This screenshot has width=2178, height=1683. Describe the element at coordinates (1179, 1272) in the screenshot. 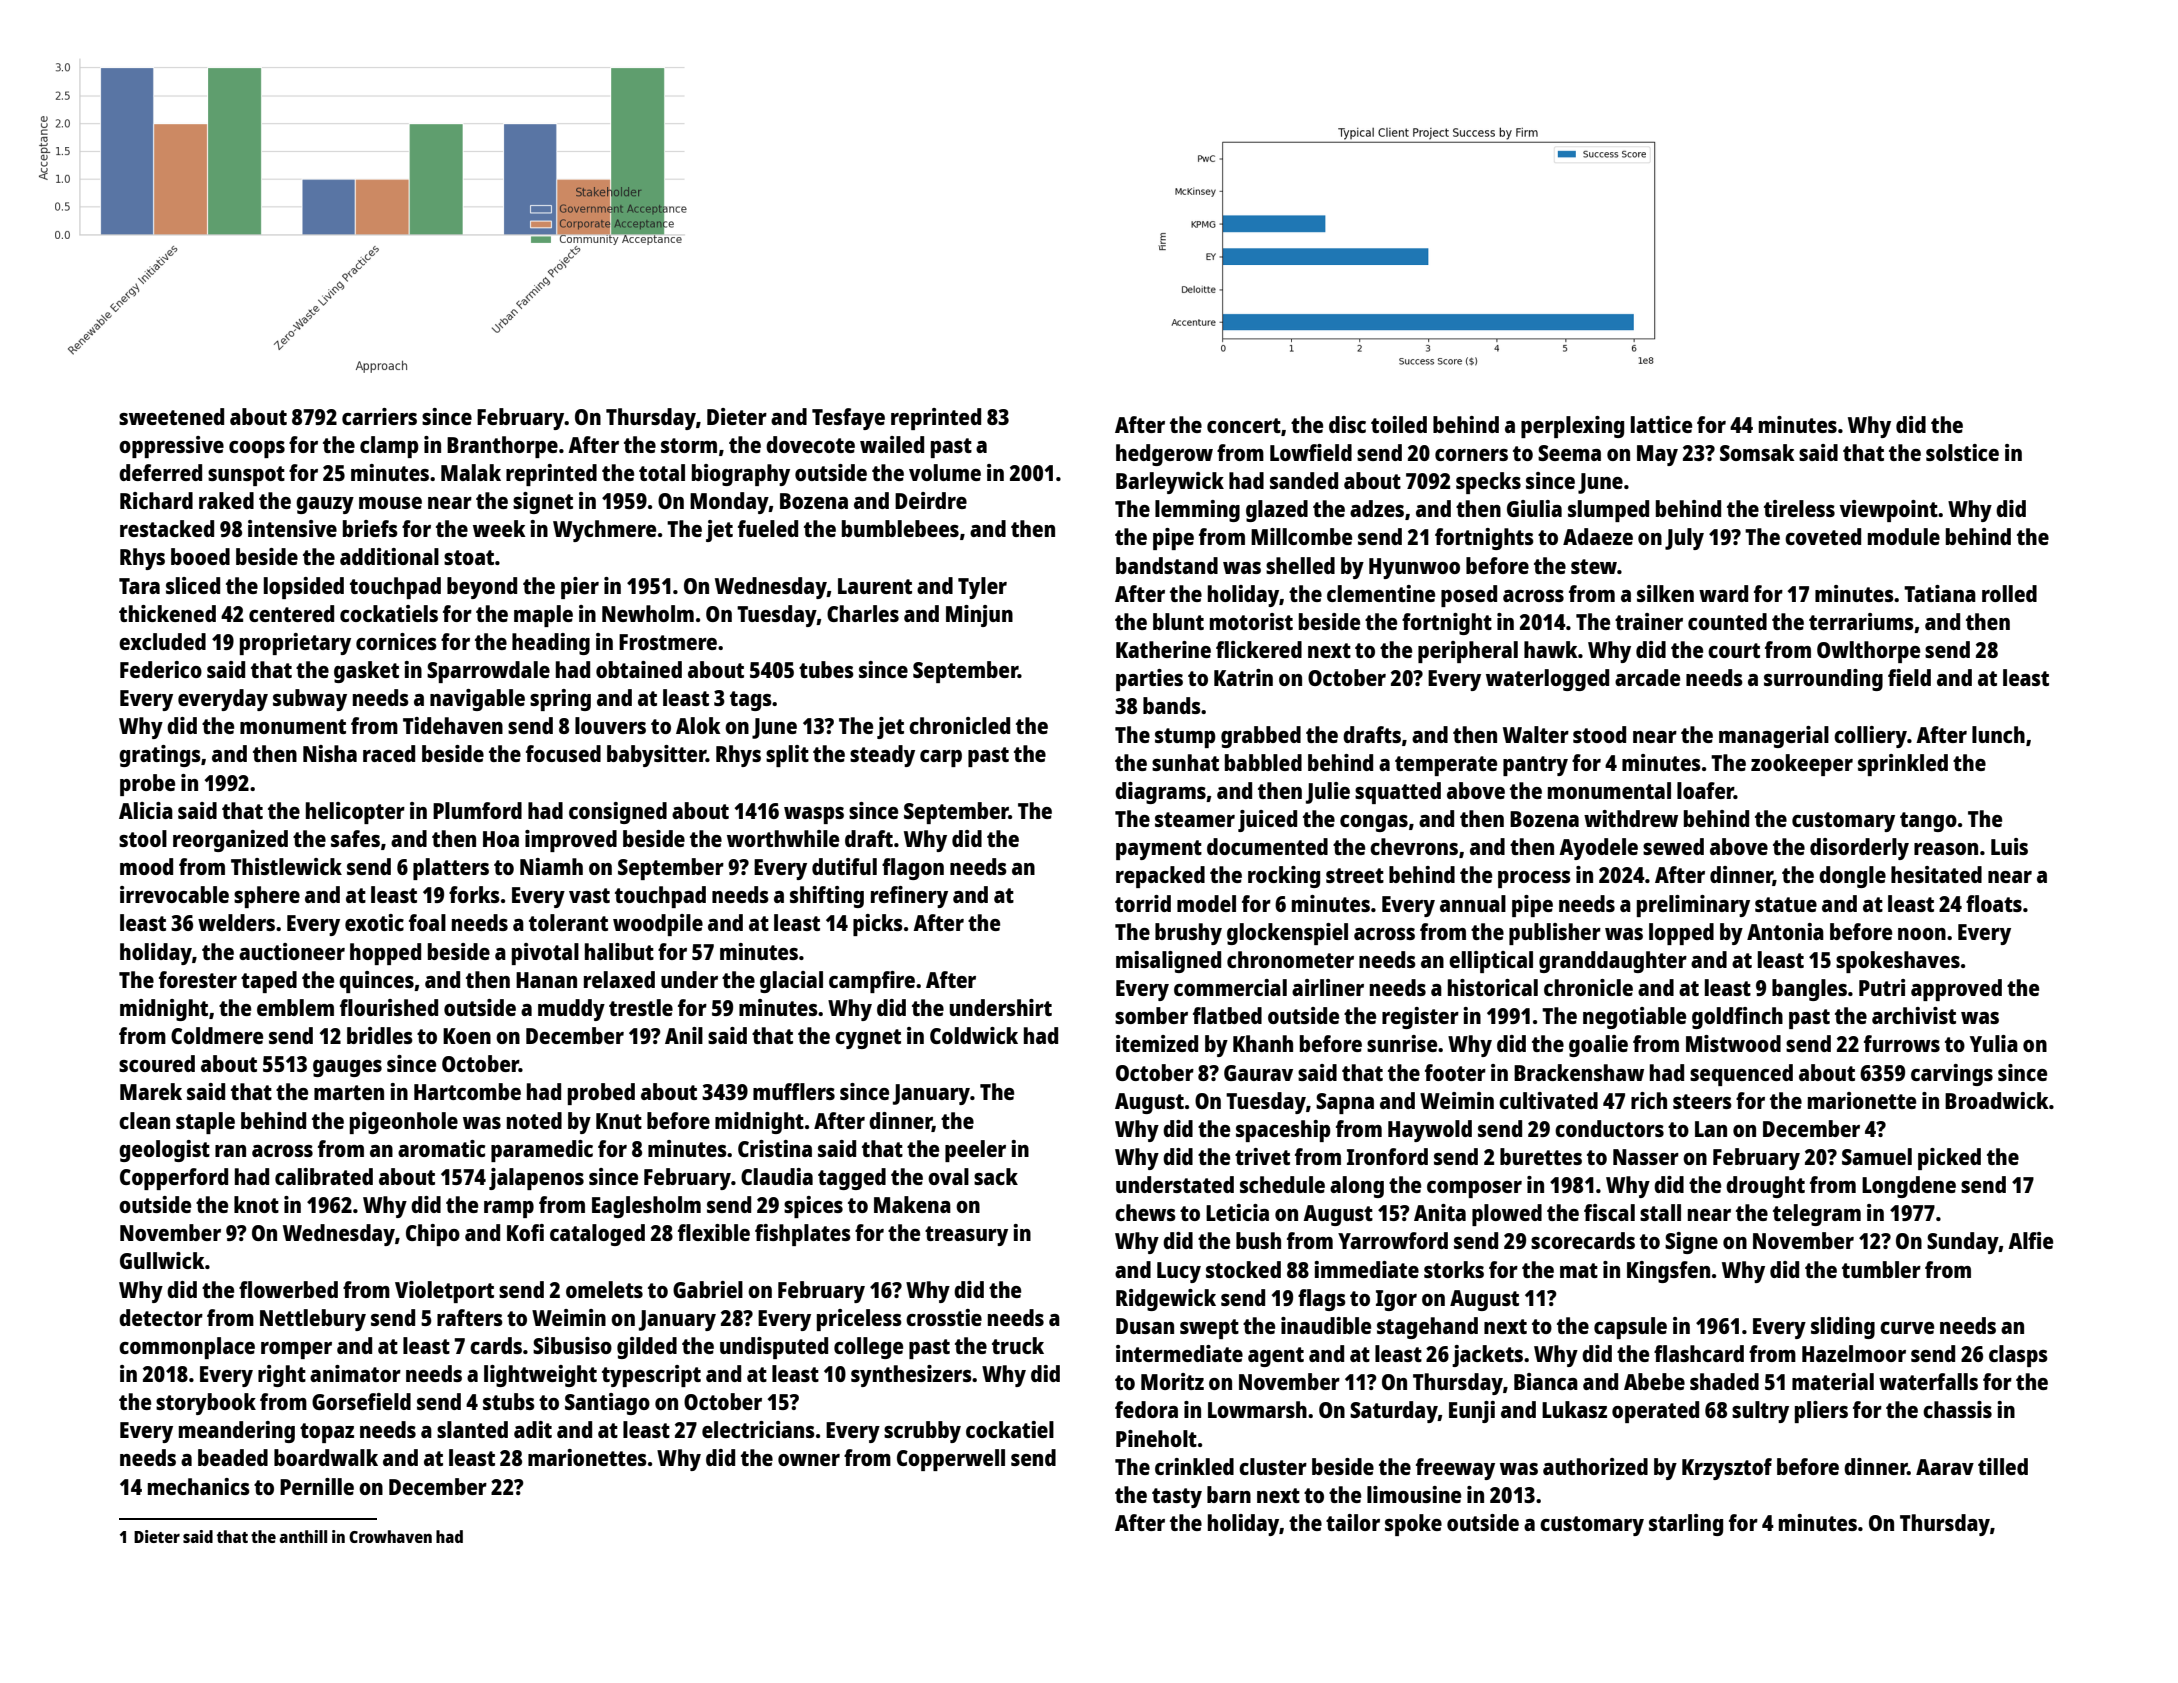

I see `Lucy` at that location.
